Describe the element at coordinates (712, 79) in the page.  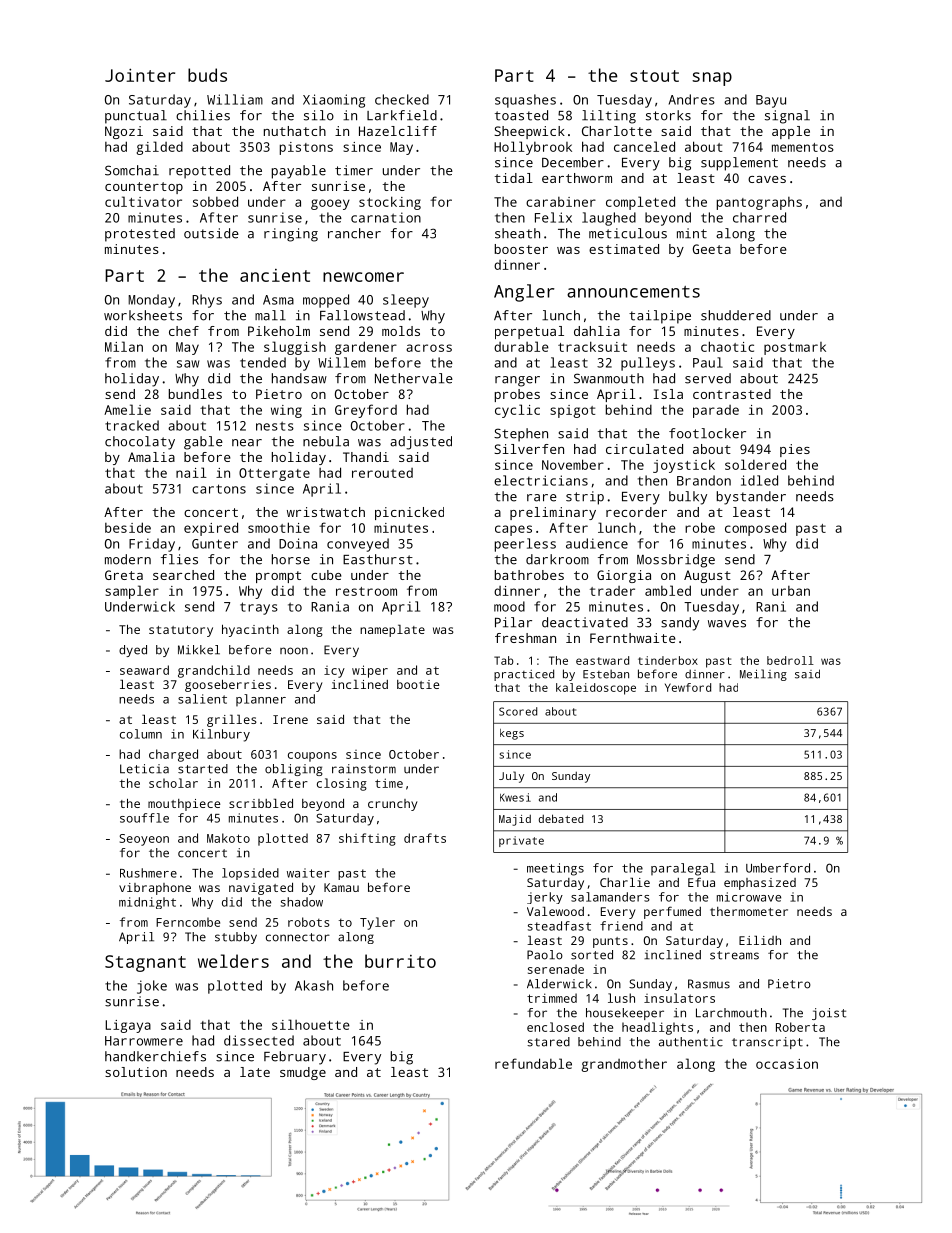
I see `snap` at that location.
